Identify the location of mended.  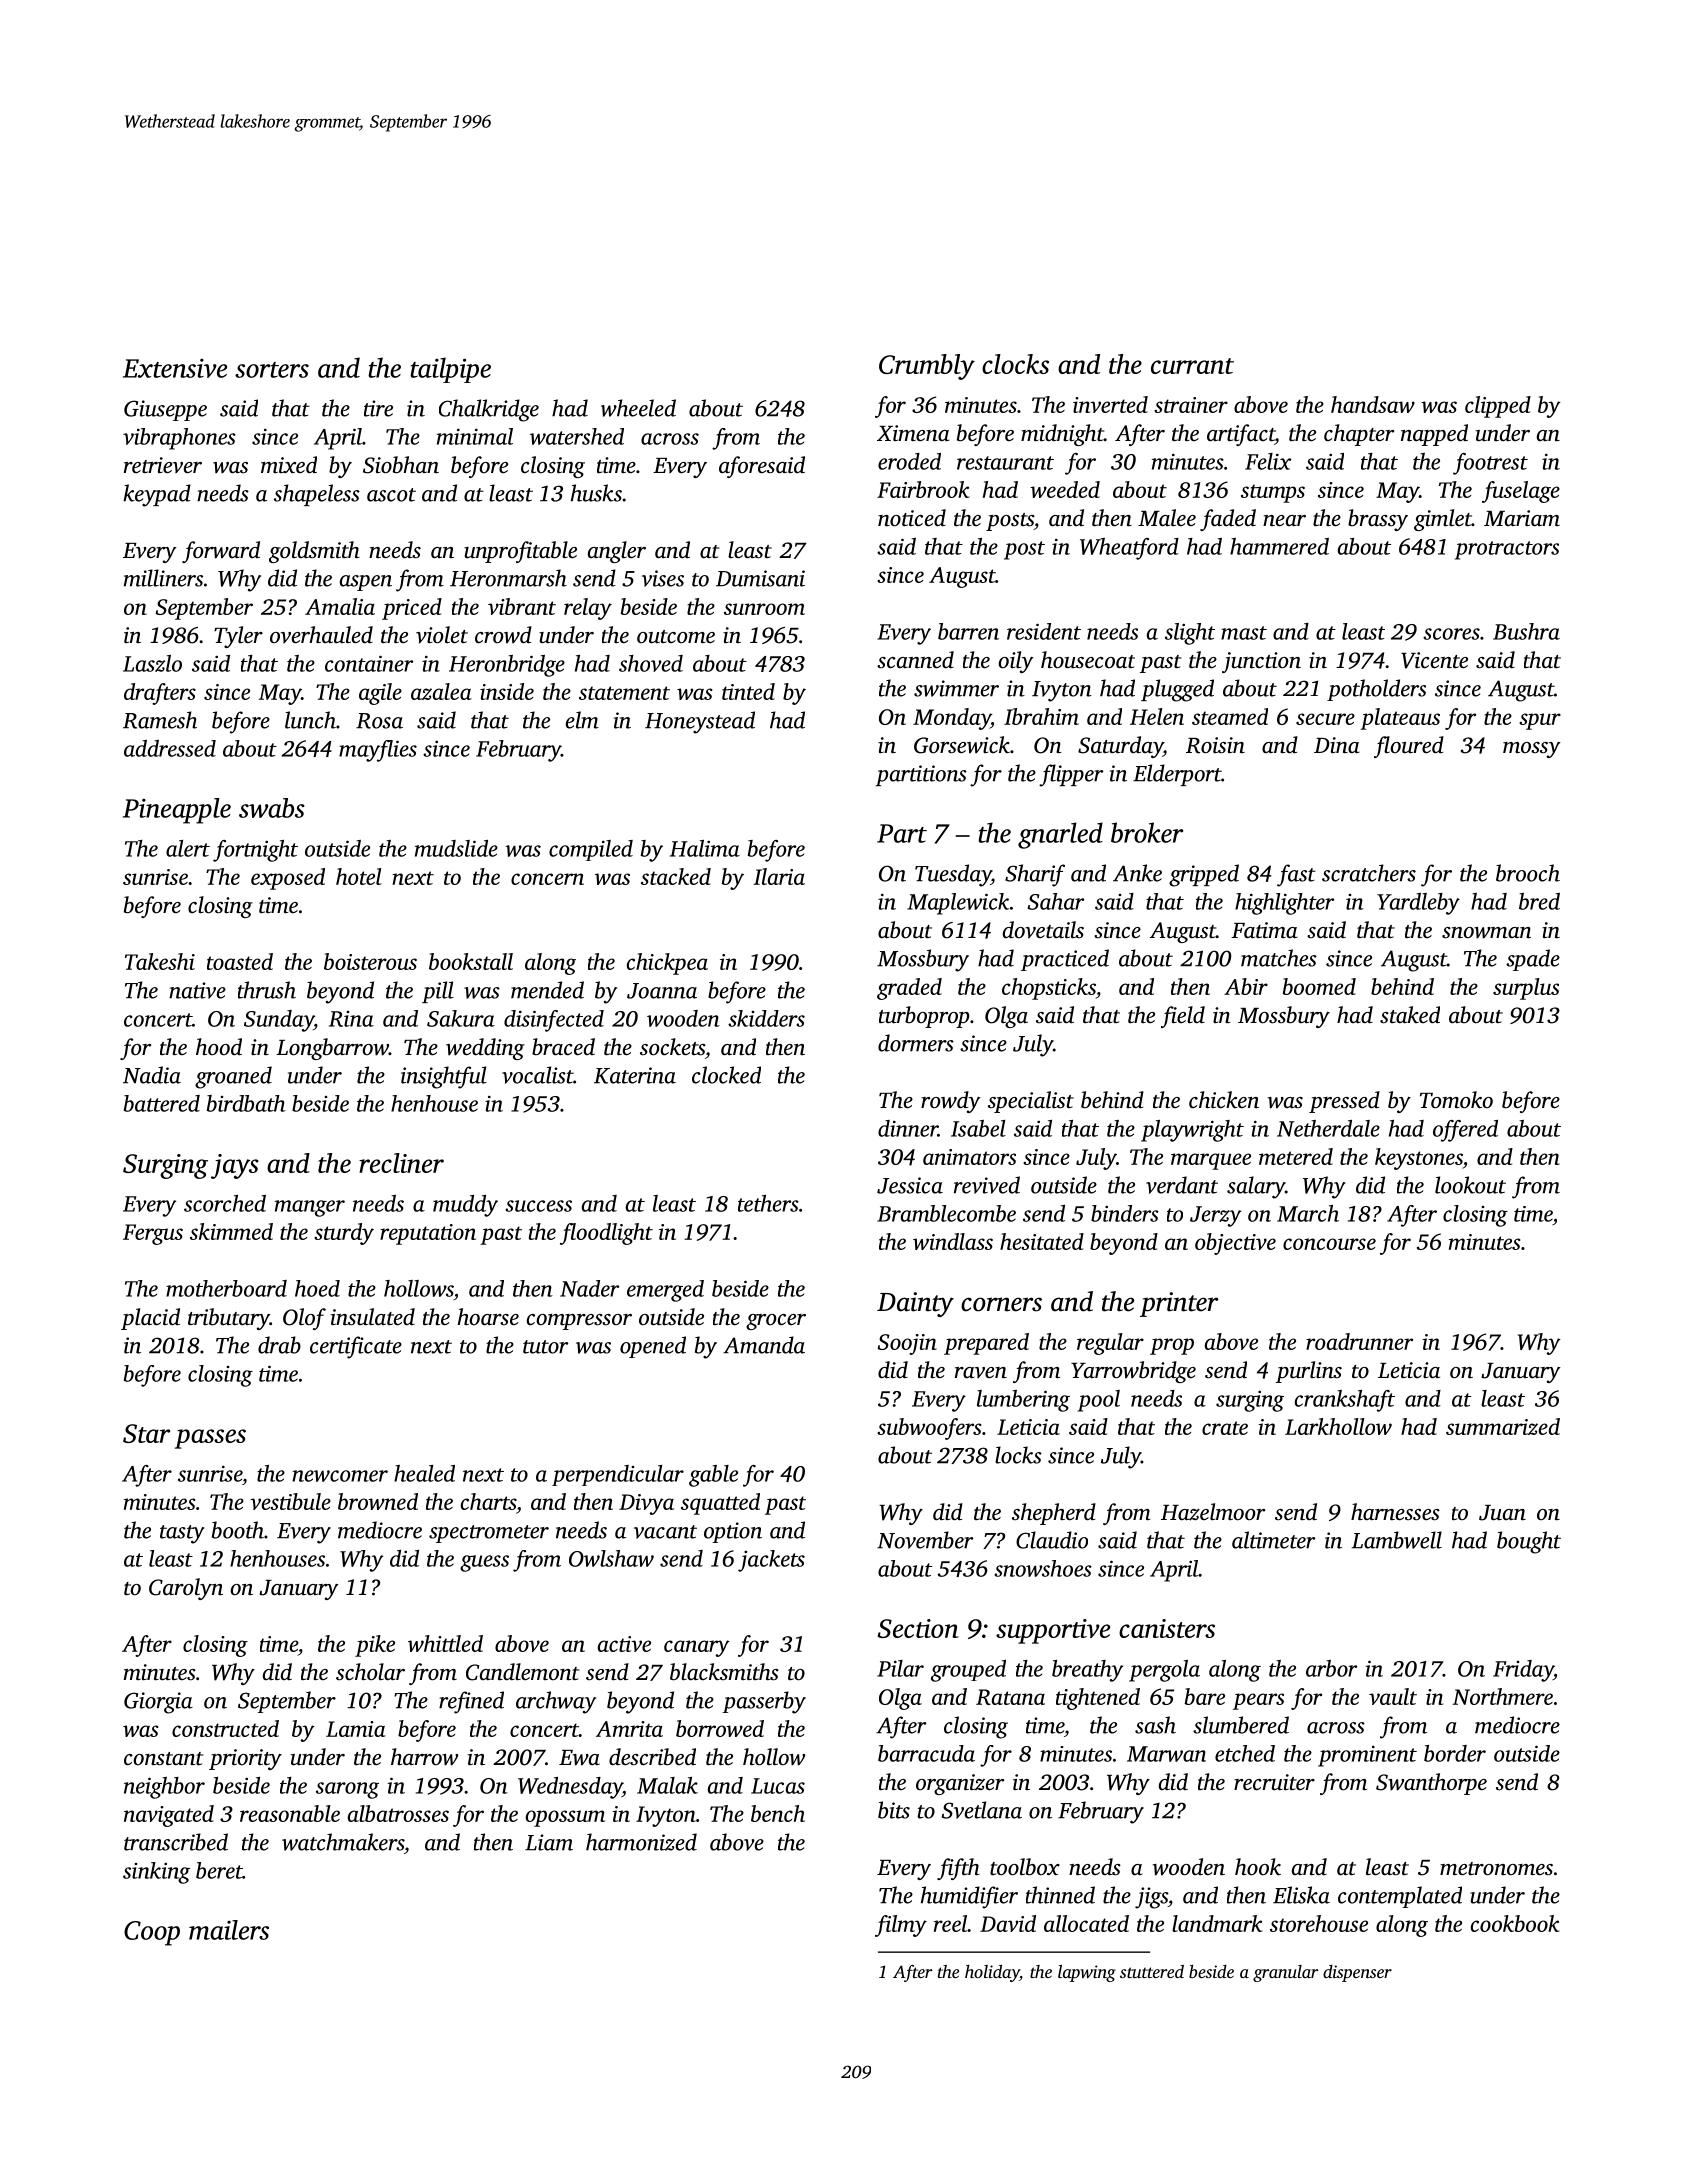
(547, 990).
